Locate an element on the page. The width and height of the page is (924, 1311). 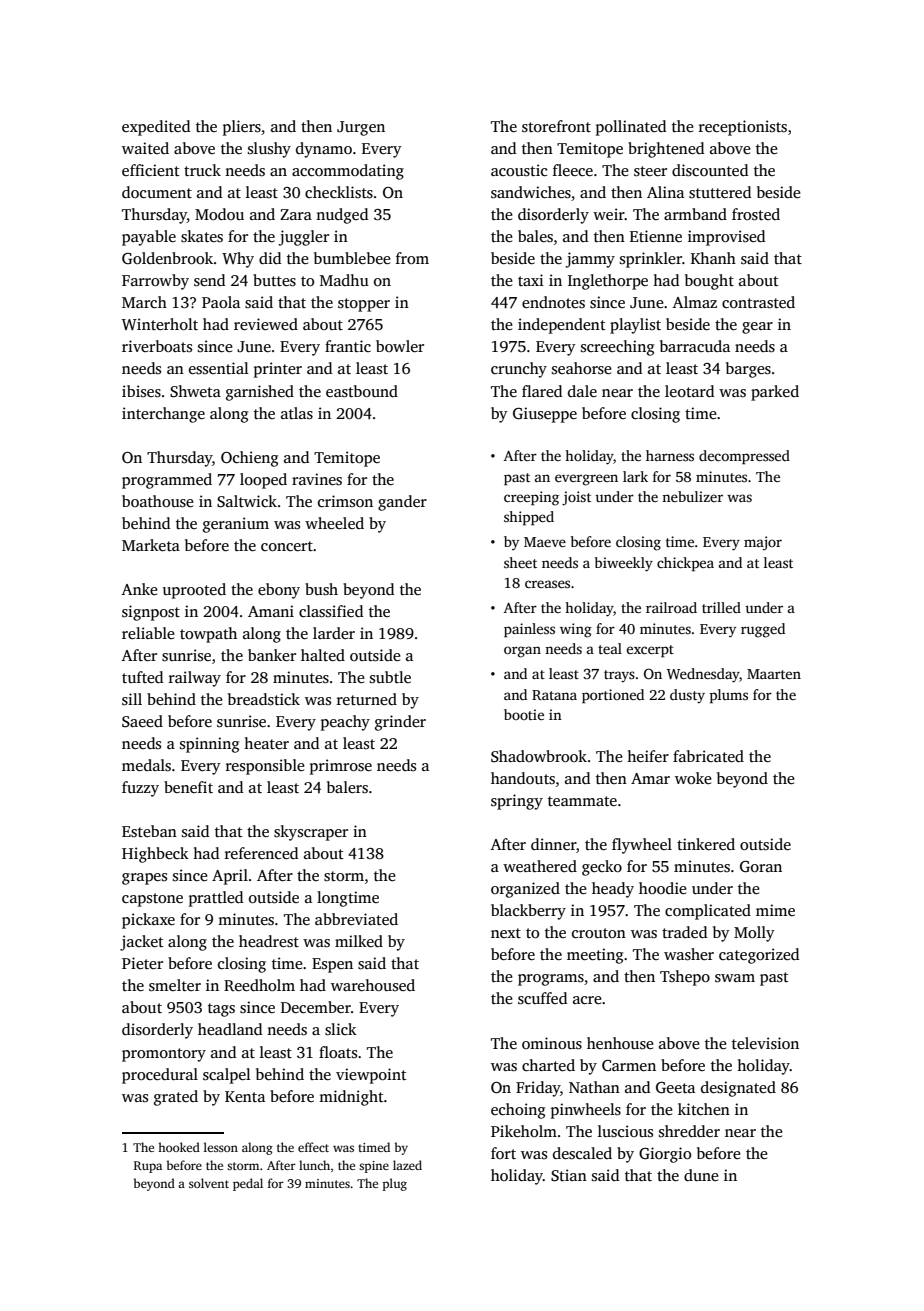
pedal is located at coordinates (248, 1184).
